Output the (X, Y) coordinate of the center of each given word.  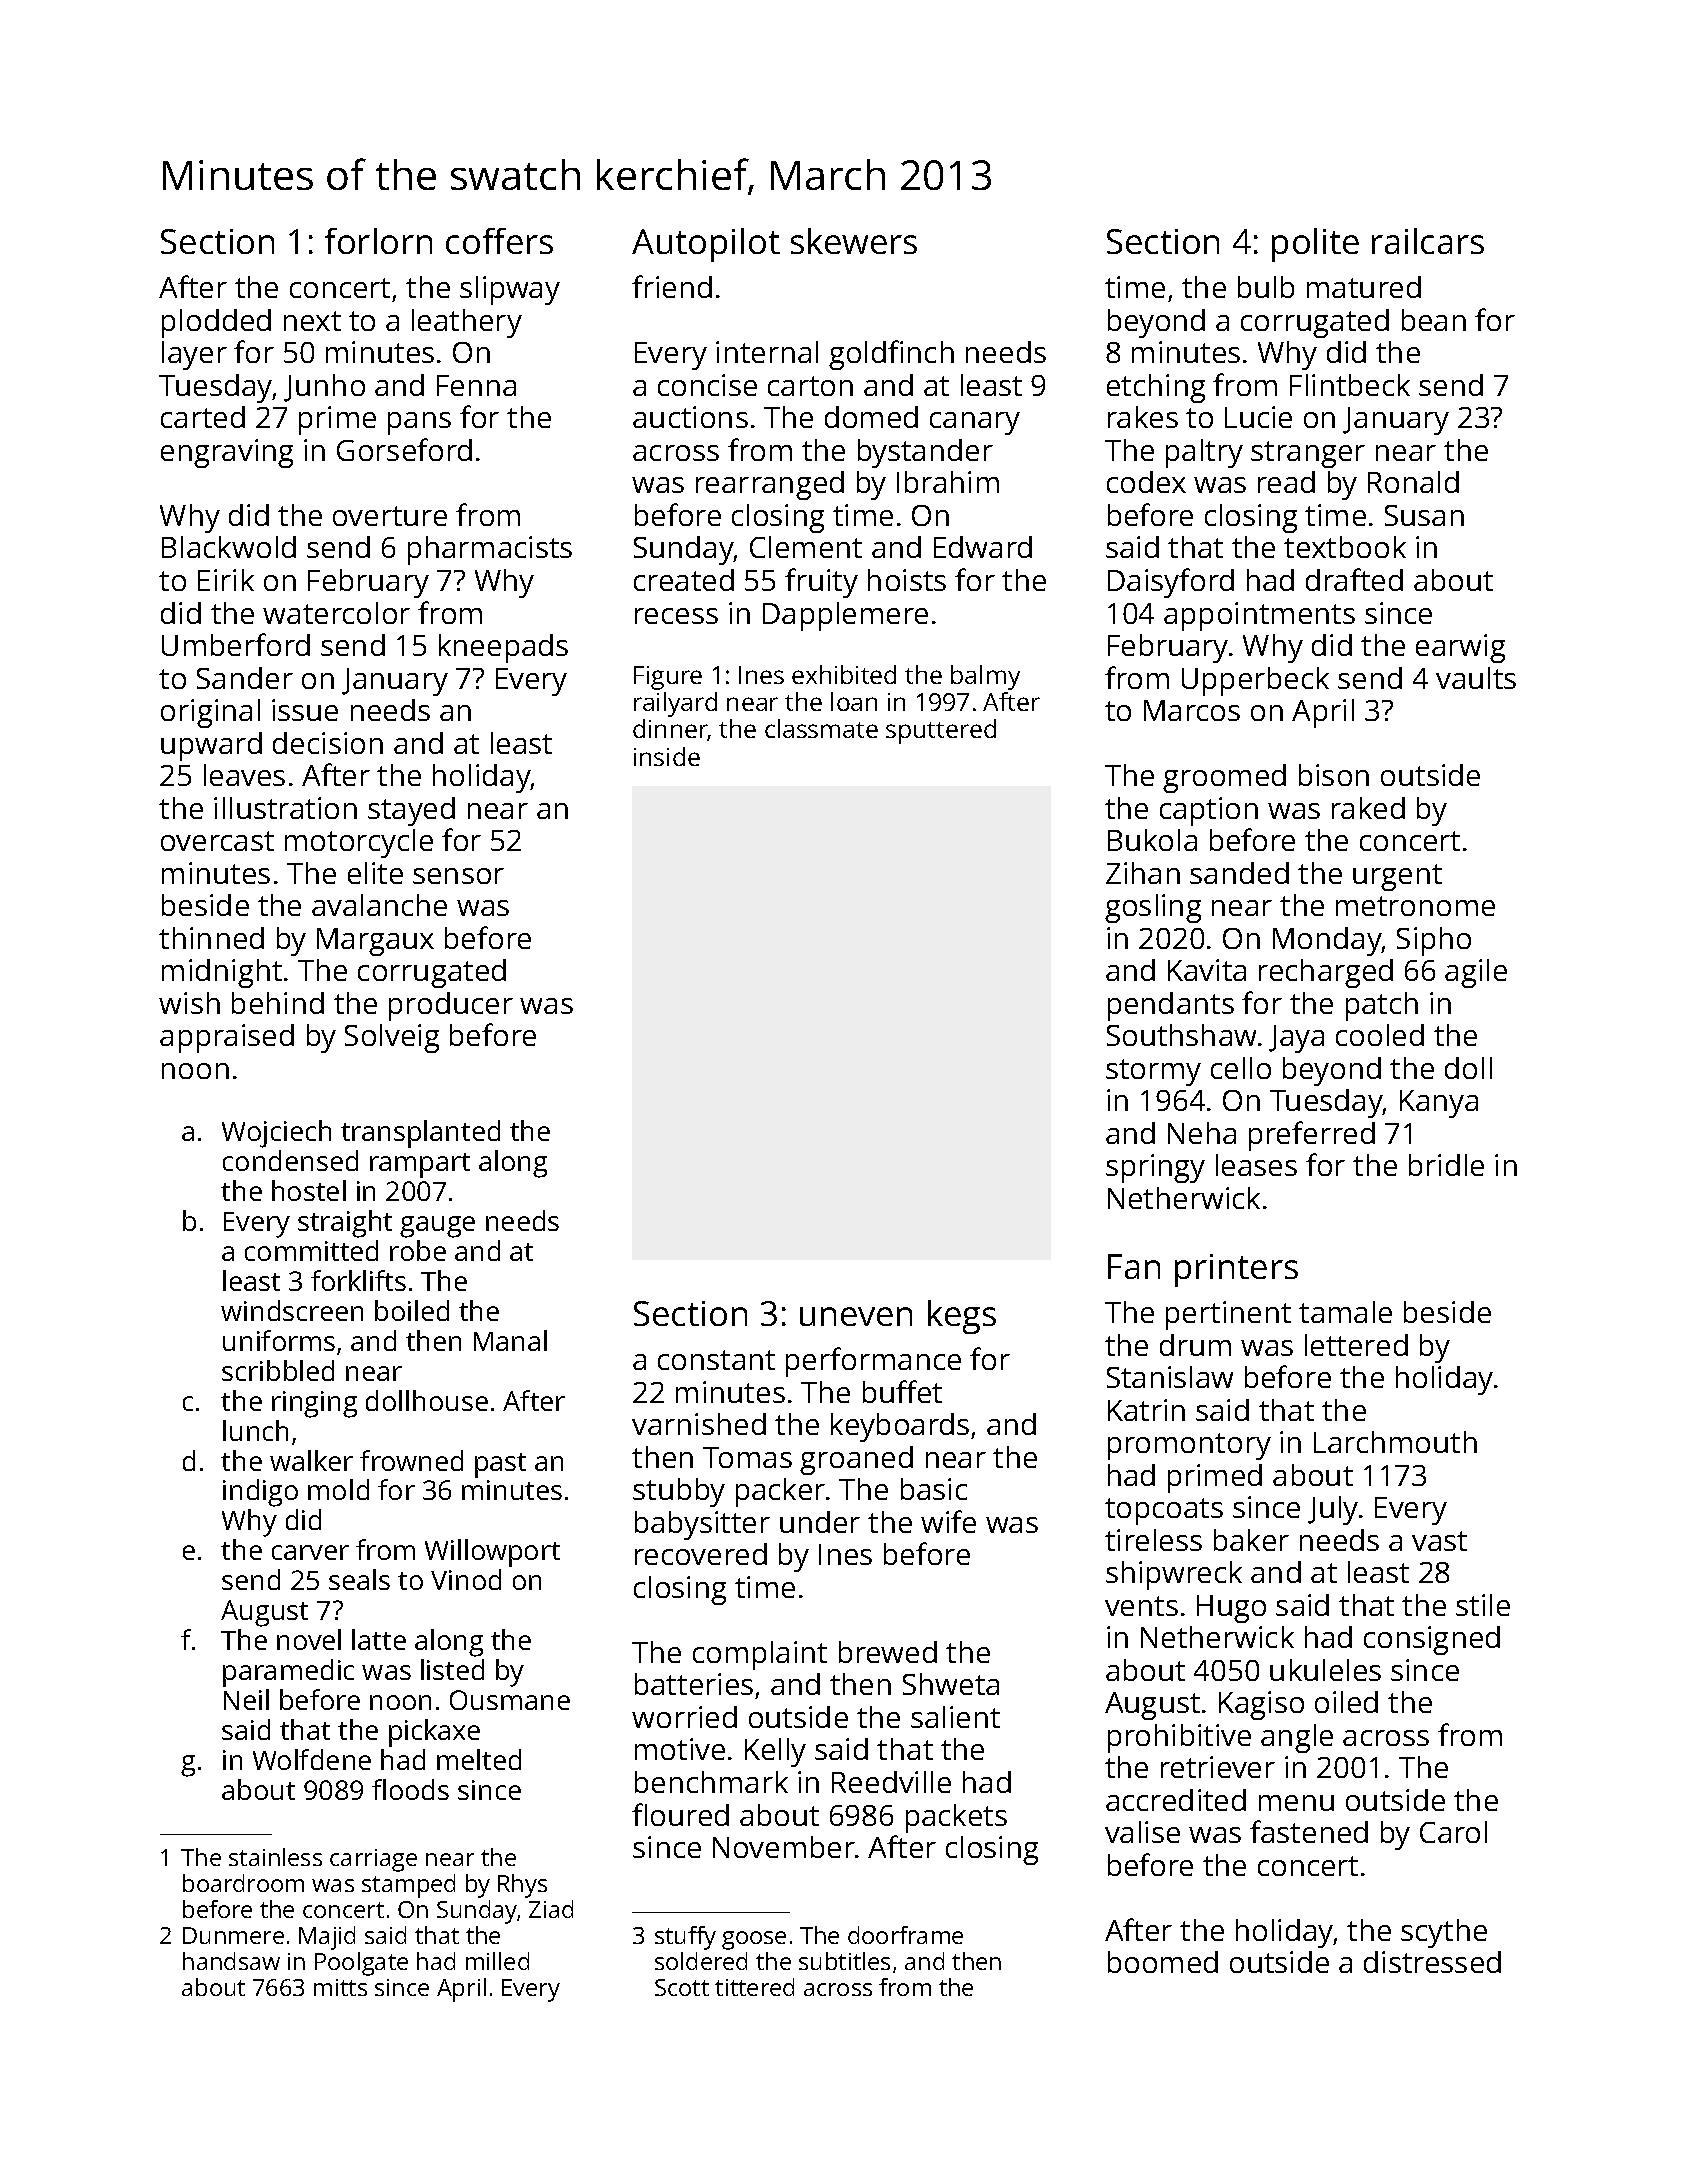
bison (1334, 775)
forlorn (378, 241)
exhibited (844, 674)
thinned (211, 938)
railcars (1428, 241)
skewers (854, 241)
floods (410, 1789)
